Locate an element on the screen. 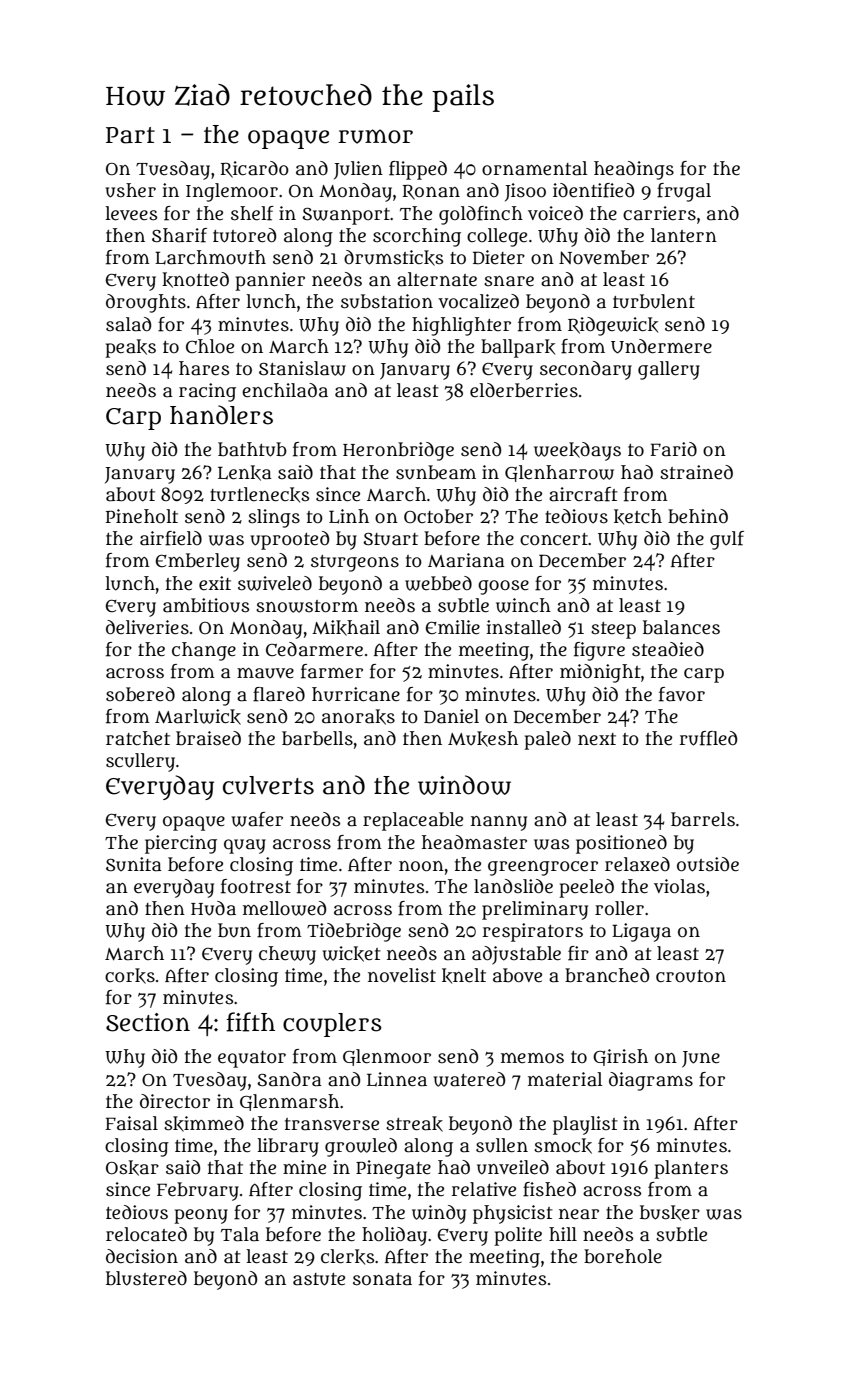 The height and width of the screenshot is (1400, 849). rumor is located at coordinates (375, 136).
